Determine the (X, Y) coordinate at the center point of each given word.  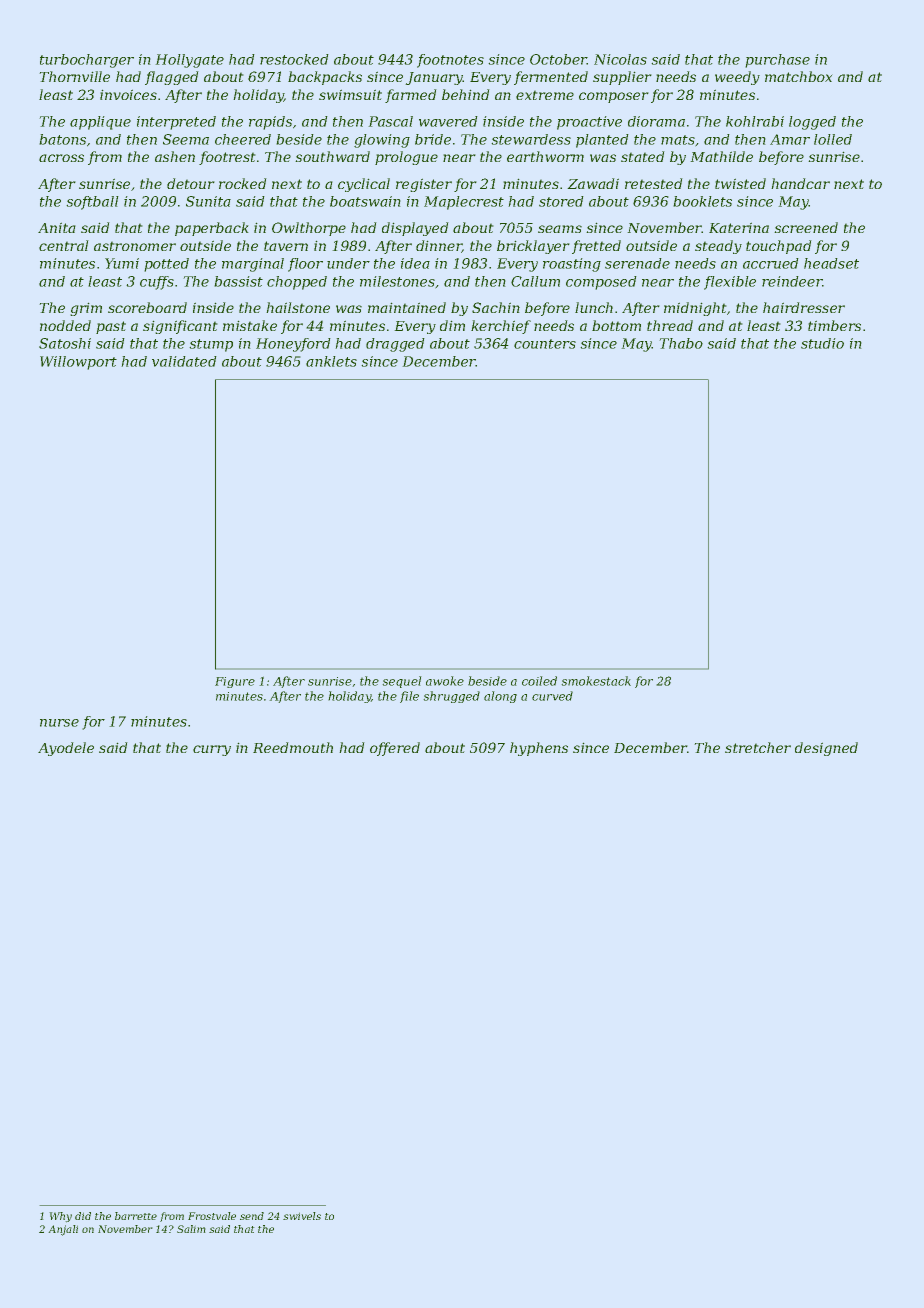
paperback (211, 229)
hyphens (539, 749)
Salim (191, 1229)
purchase (778, 61)
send (252, 1216)
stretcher (758, 747)
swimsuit (350, 95)
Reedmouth (293, 747)
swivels (302, 1216)
